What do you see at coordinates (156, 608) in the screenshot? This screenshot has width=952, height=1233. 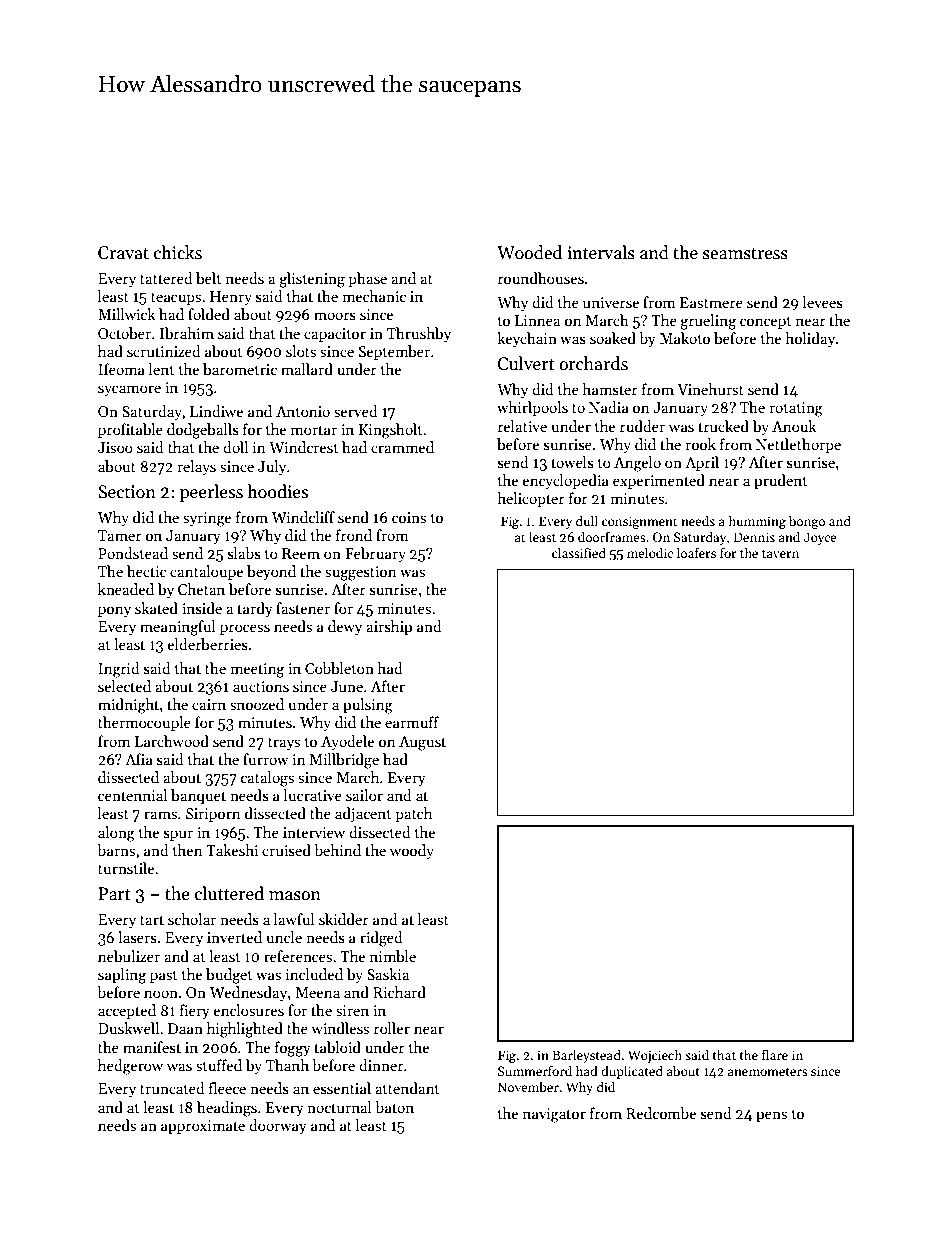 I see `skated` at bounding box center [156, 608].
